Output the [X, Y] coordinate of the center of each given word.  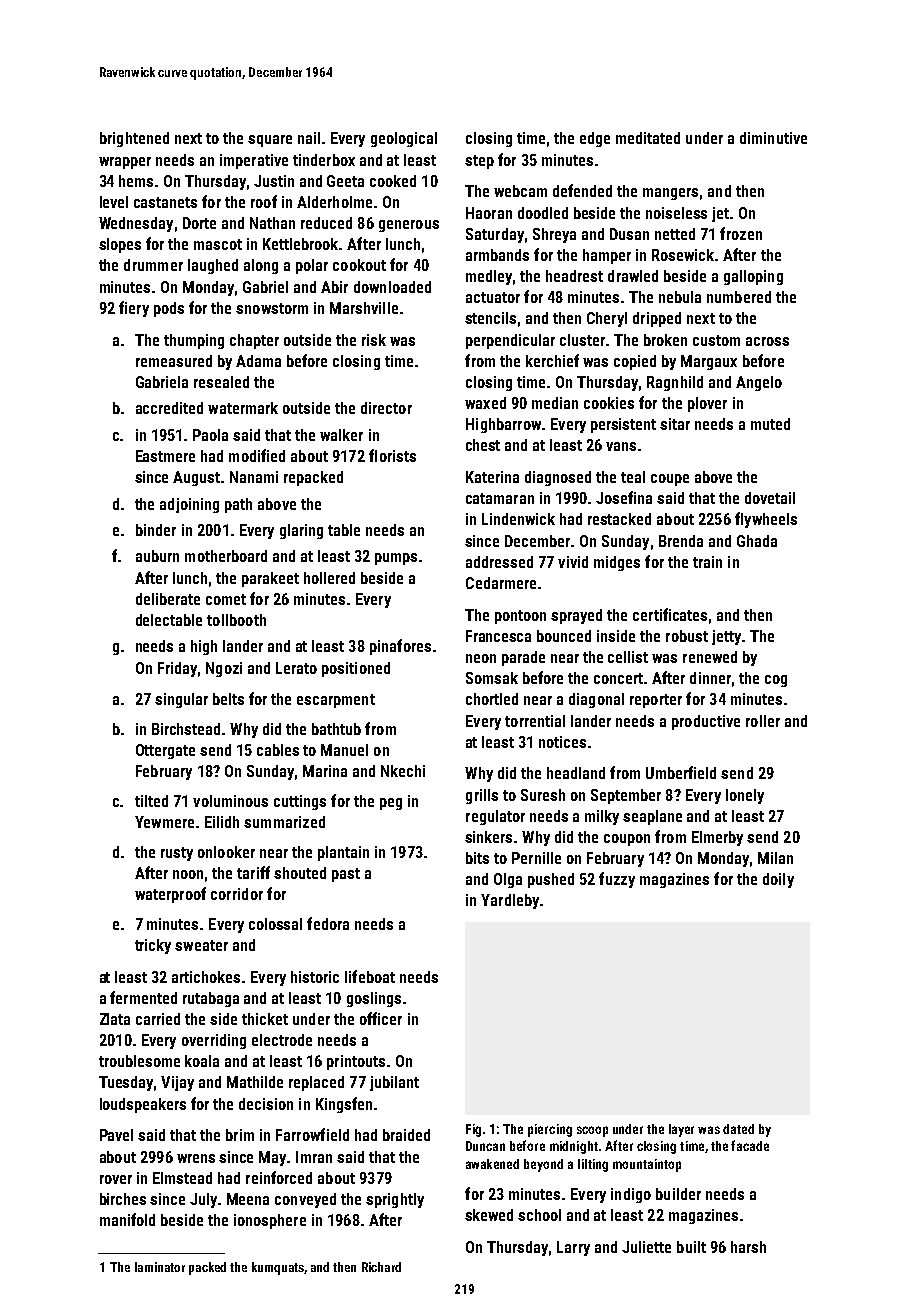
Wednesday [136, 224]
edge [595, 139]
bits [477, 858]
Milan [775, 858]
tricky [153, 946]
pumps [396, 559]
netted [675, 234]
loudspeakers [143, 1105]
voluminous [230, 801]
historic [315, 977]
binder [156, 530]
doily [778, 880]
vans [621, 446]
